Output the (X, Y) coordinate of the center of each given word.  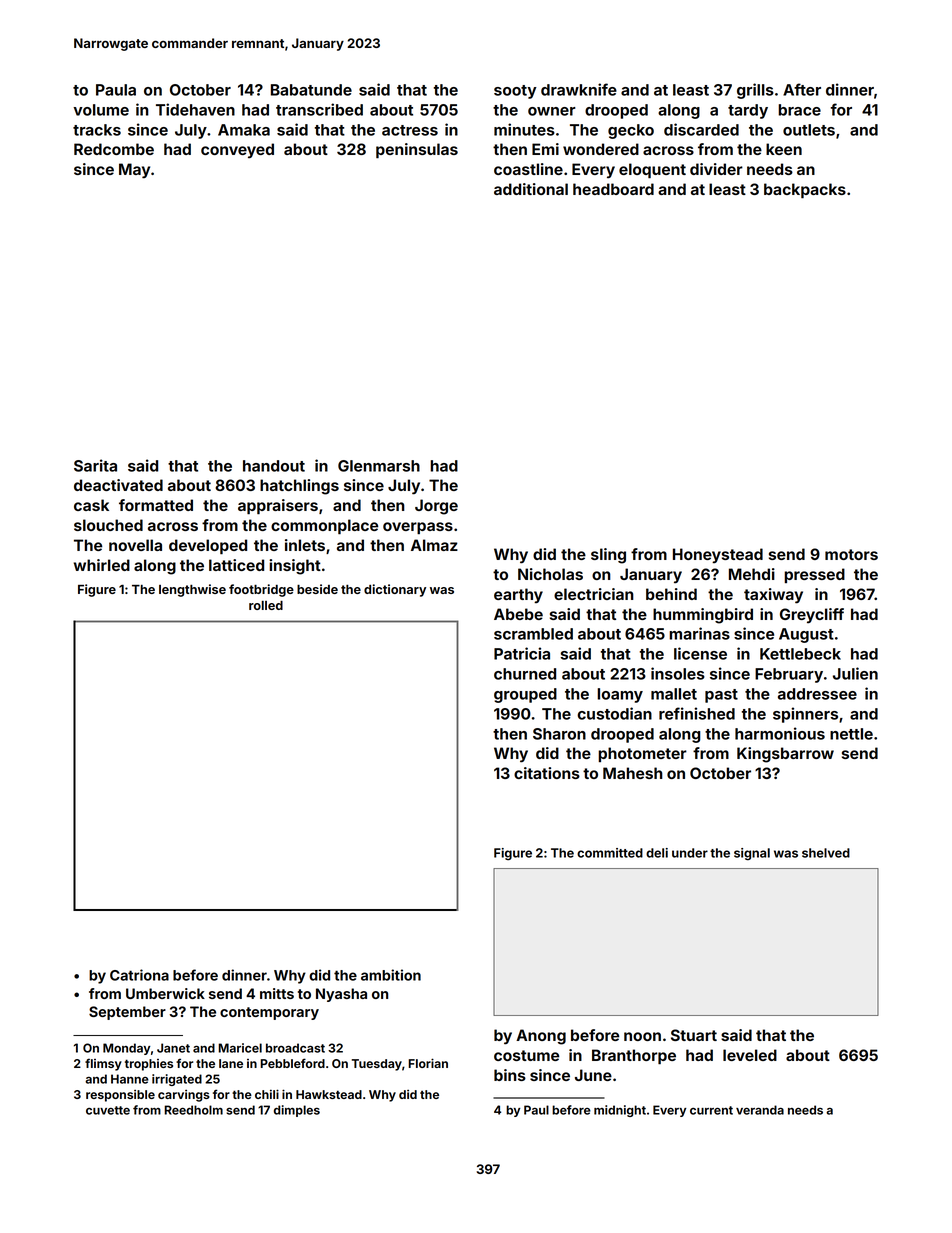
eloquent (652, 171)
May (134, 171)
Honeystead (718, 555)
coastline (528, 169)
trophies (149, 1065)
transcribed (319, 109)
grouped (525, 695)
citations (547, 773)
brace (799, 110)
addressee (817, 694)
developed (208, 547)
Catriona (139, 975)
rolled (266, 605)
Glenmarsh (379, 466)
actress (410, 130)
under (690, 853)
